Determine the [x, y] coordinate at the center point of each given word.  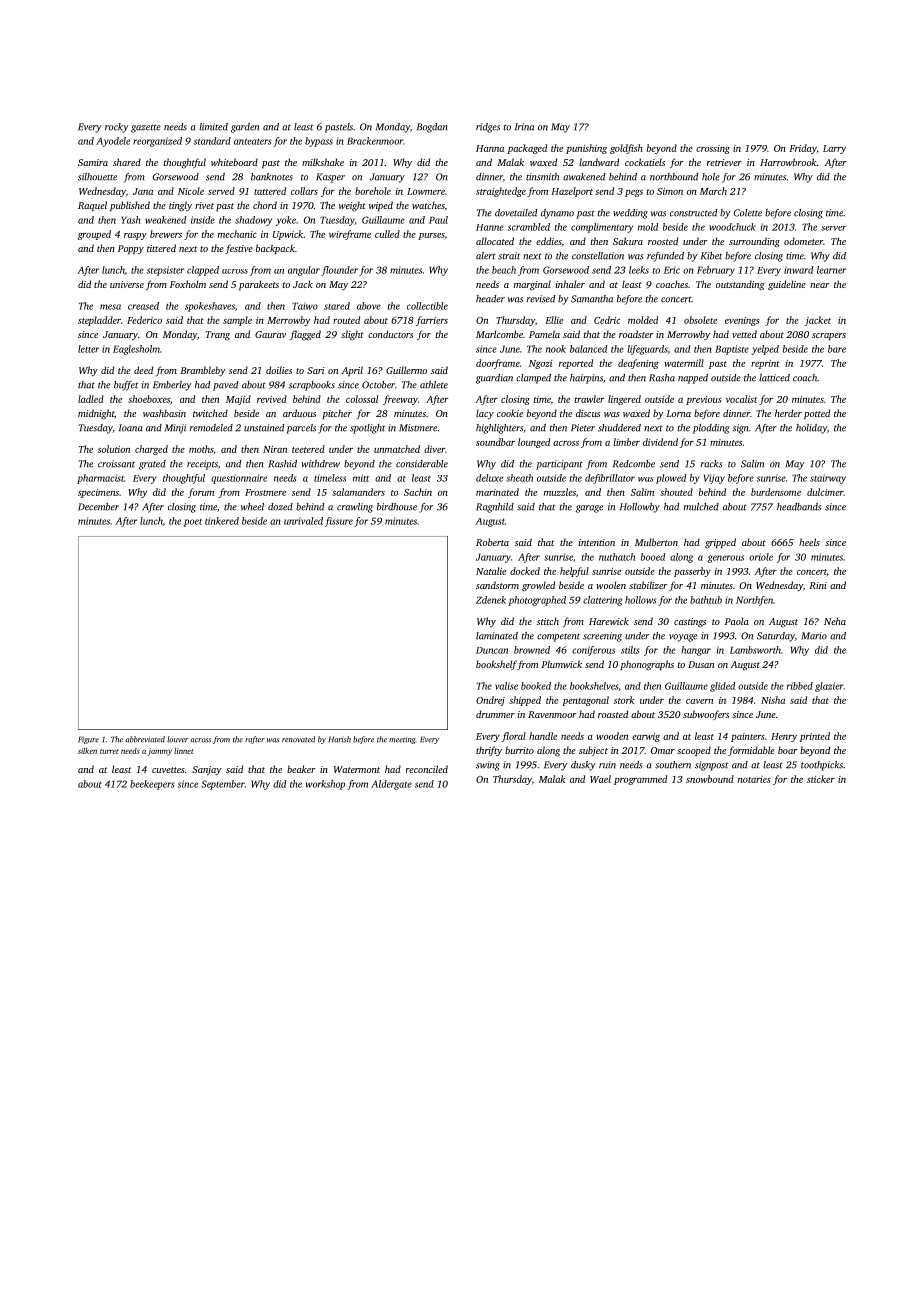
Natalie [491, 571]
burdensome [776, 492]
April [352, 371]
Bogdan [432, 128]
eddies [549, 241]
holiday [811, 429]
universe [127, 284]
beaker [301, 769]
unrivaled [303, 521]
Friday [803, 149]
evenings [742, 321]
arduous [299, 413]
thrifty [489, 751]
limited [213, 127]
